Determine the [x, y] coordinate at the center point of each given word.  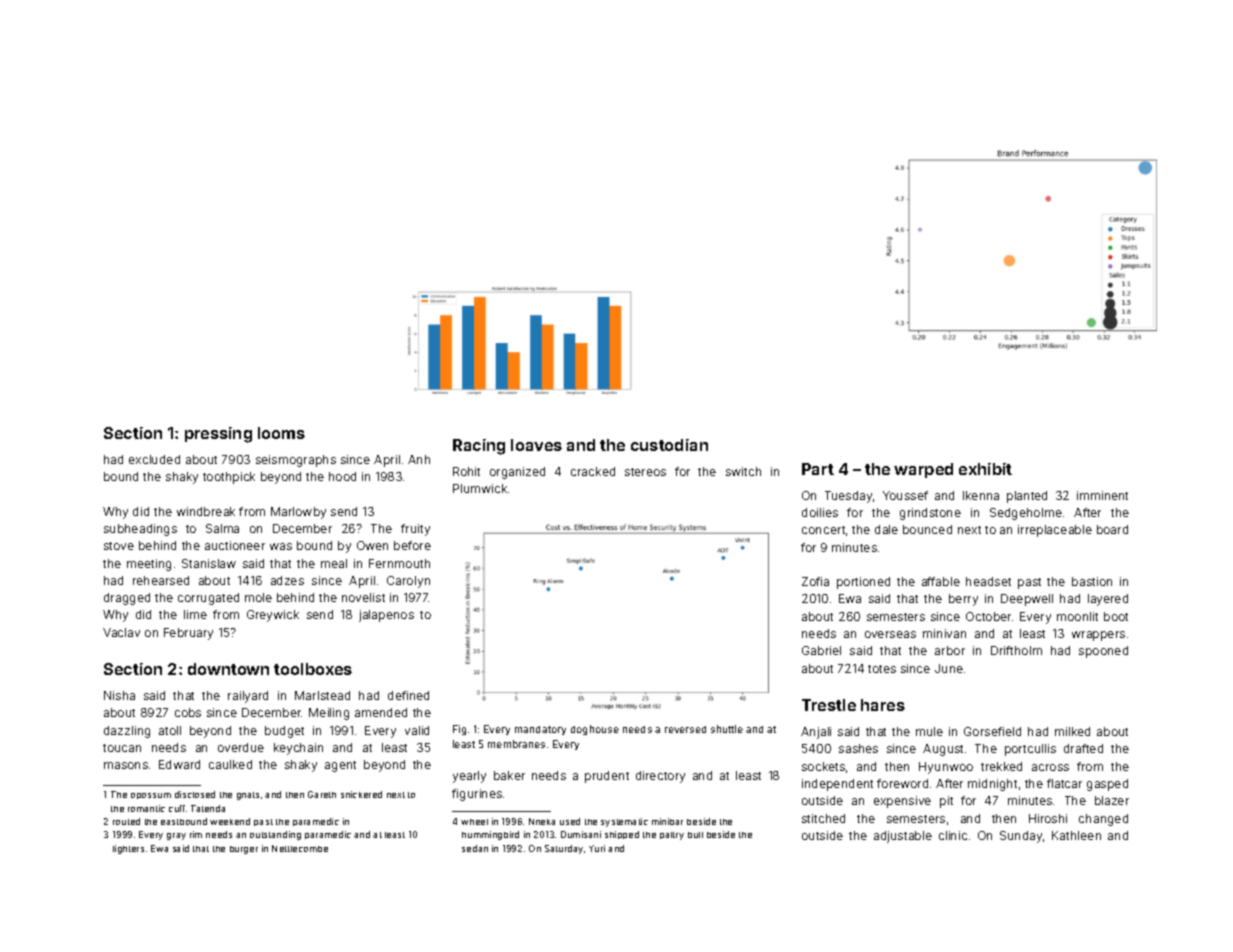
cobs [188, 712]
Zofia [815, 581]
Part [818, 469]
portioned [863, 583]
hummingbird [490, 835]
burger [244, 850]
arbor [950, 650]
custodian [669, 445]
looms [281, 433]
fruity [415, 530]
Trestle [829, 705]
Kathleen [1076, 835]
